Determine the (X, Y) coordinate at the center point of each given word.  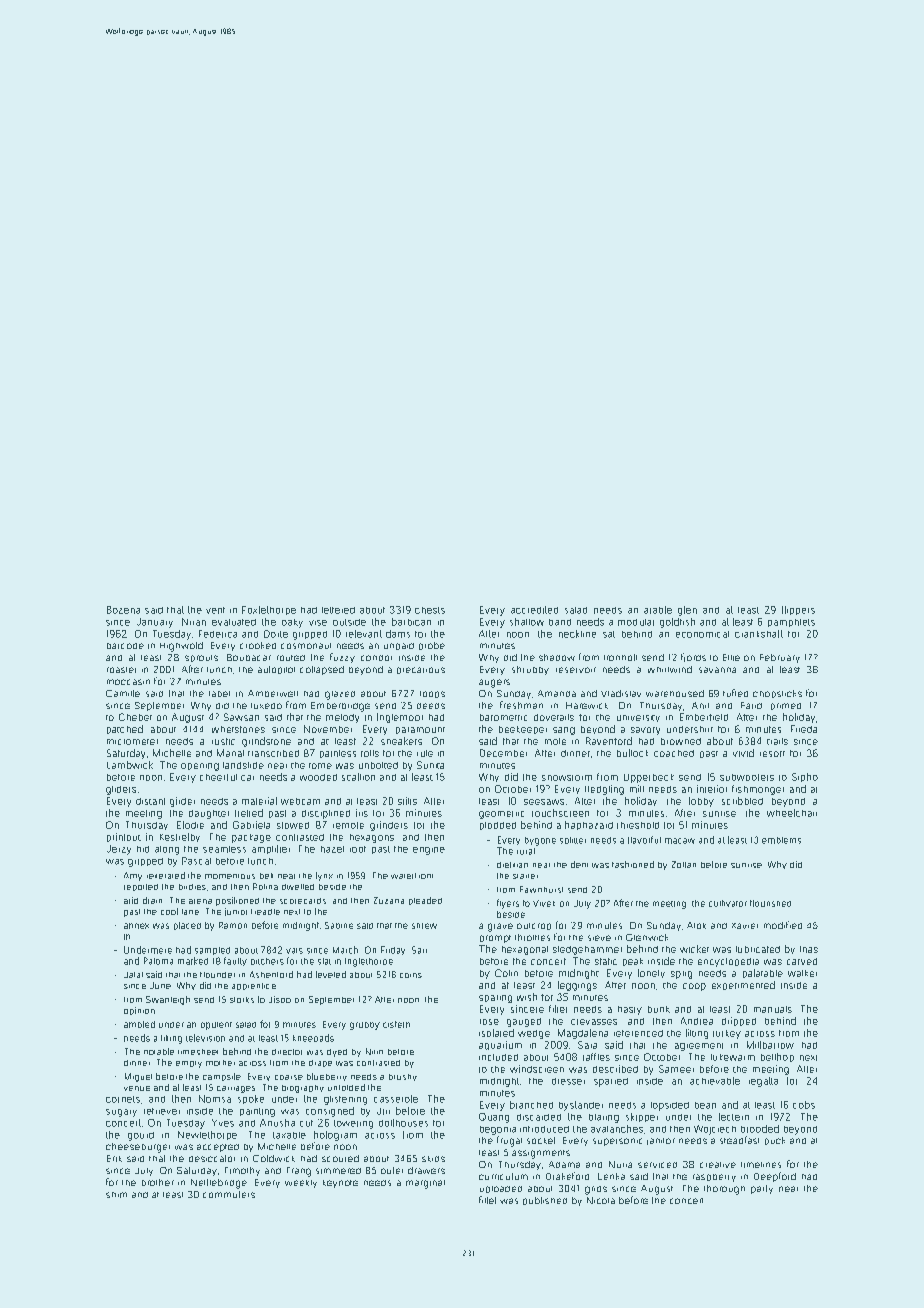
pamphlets (791, 623)
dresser (568, 1081)
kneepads (313, 1038)
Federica (218, 634)
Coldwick (274, 1158)
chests (430, 610)
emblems (781, 840)
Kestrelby (180, 837)
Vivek (544, 903)
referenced (638, 1033)
